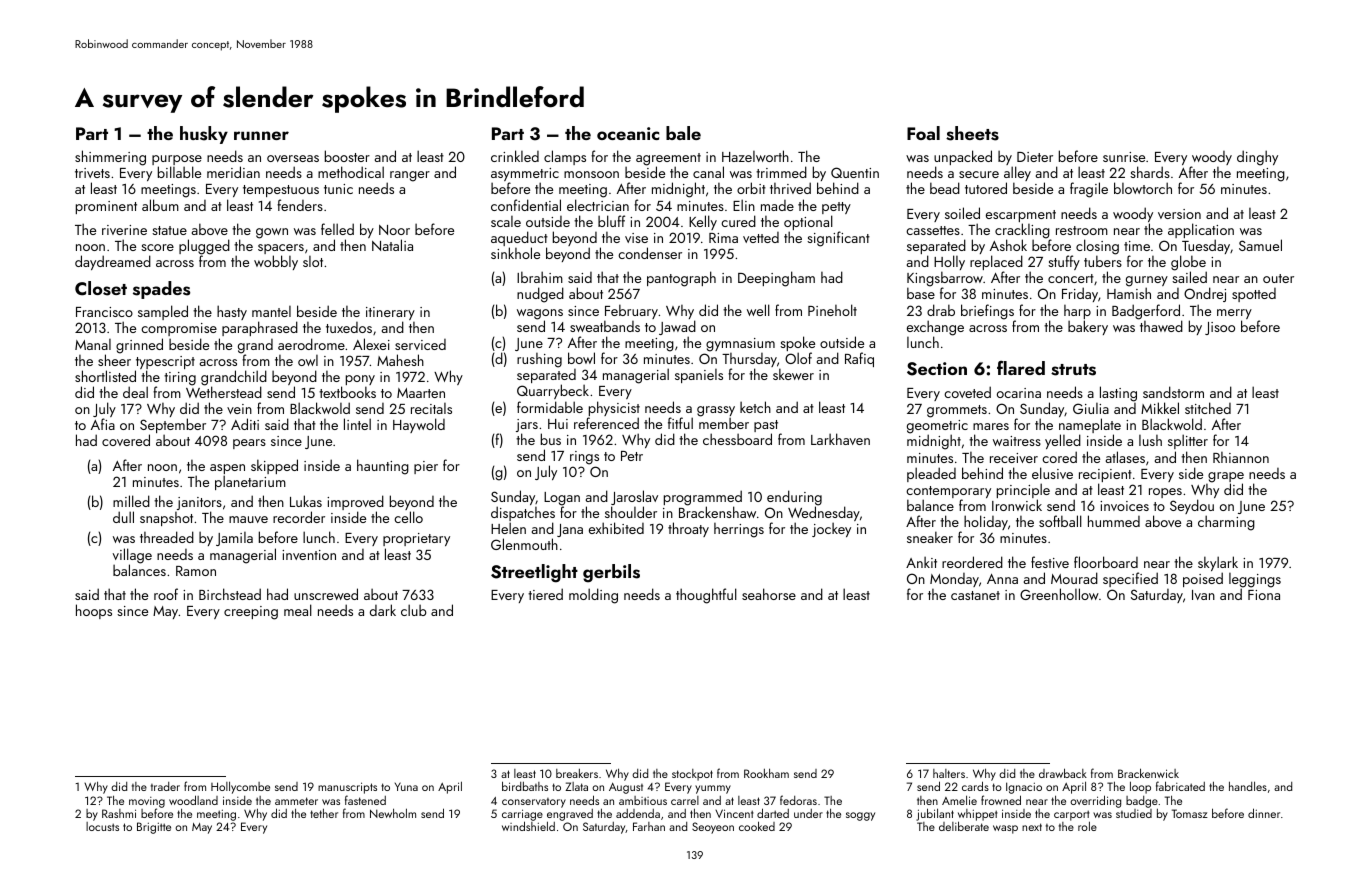 The image size is (1372, 887). Describe the element at coordinates (524, 544) in the page. I see `Glenmouth` at that location.
